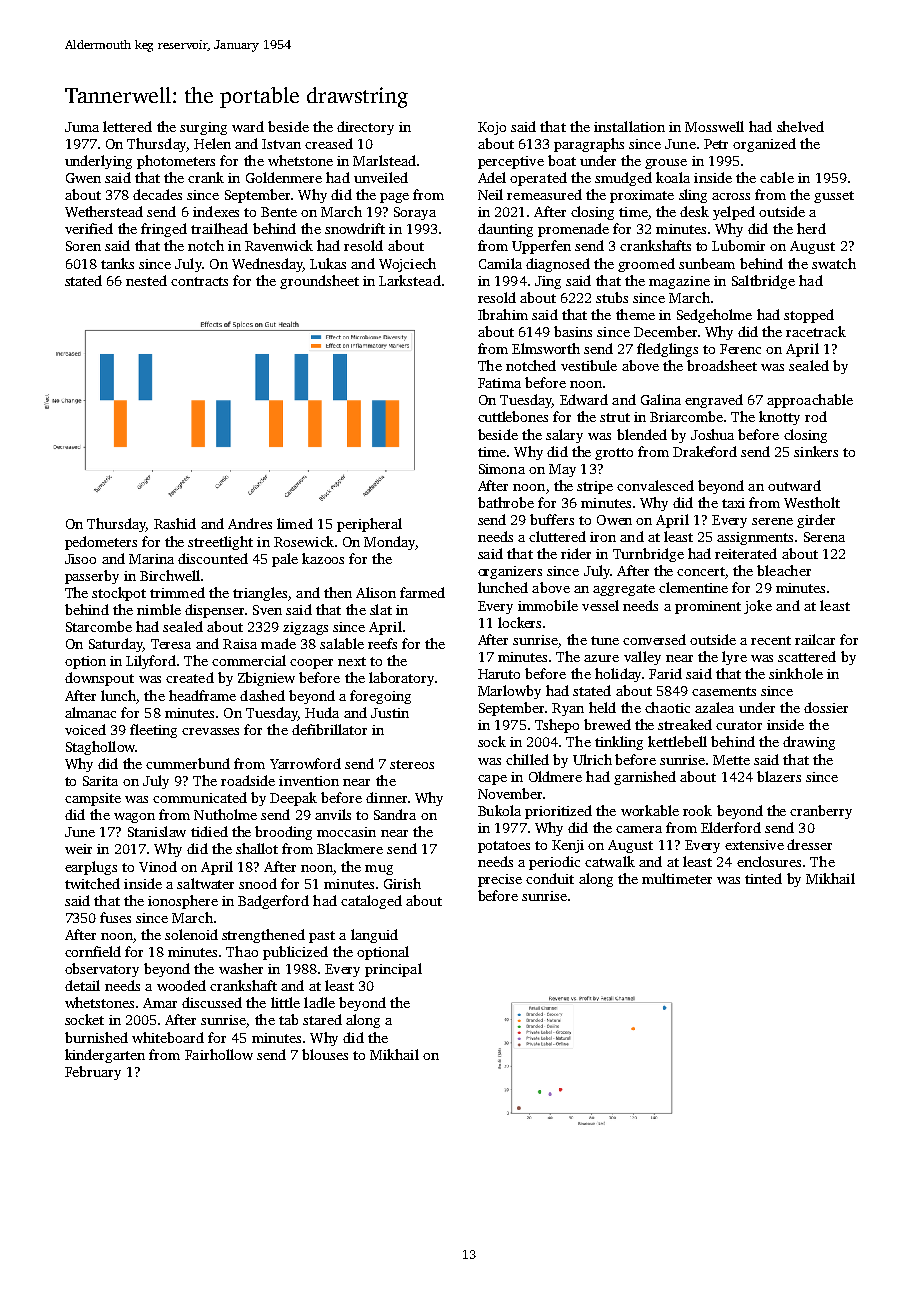  What do you see at coordinates (502, 469) in the document?
I see `Simona` at bounding box center [502, 469].
